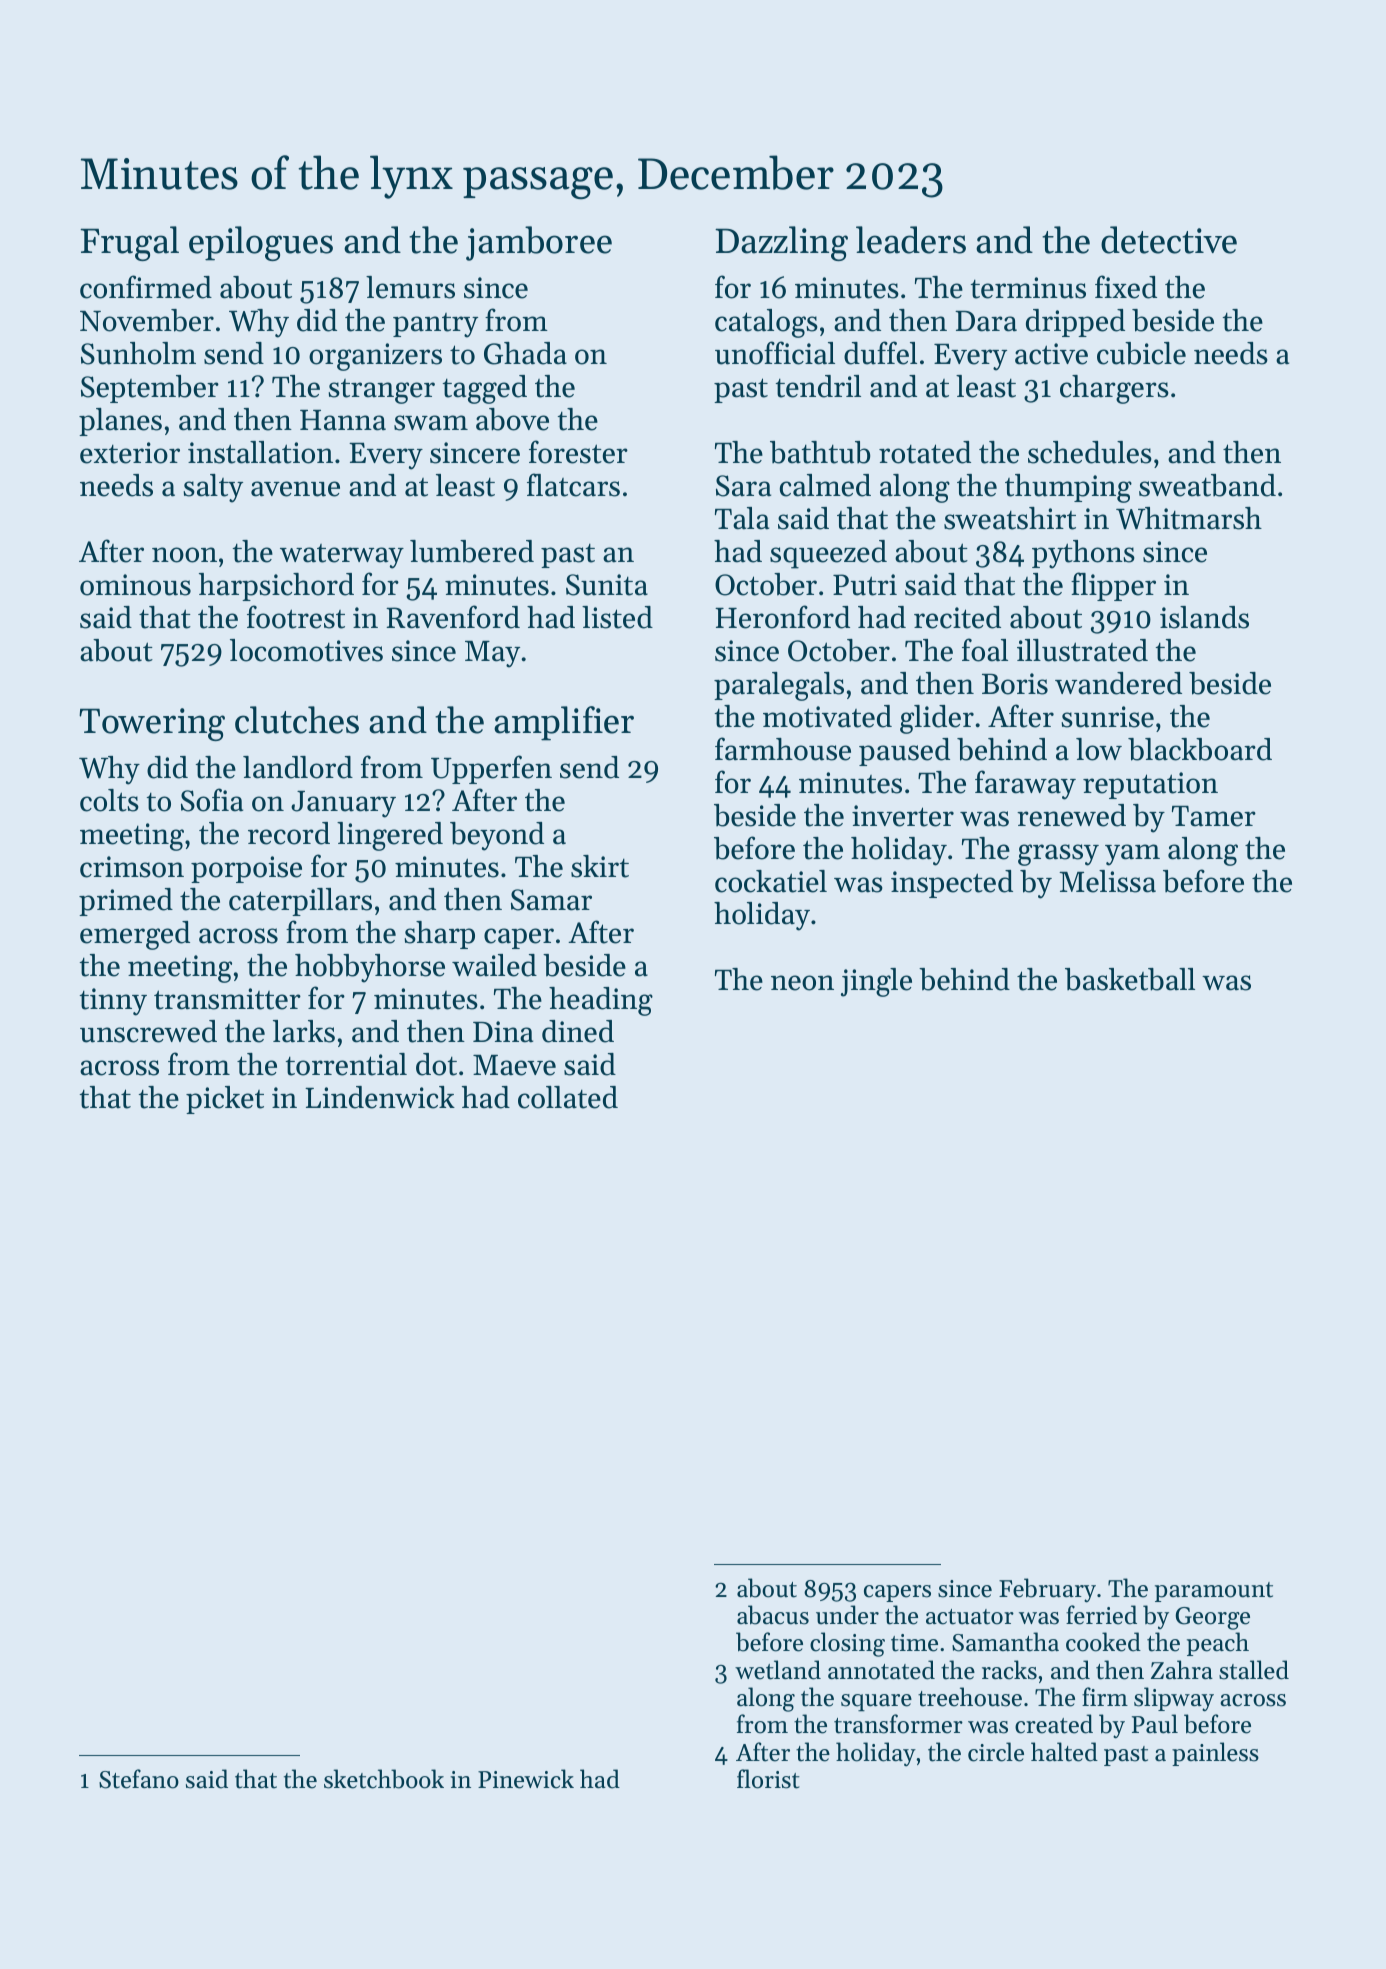  What do you see at coordinates (261, 243) in the page?
I see `epilogues` at bounding box center [261, 243].
